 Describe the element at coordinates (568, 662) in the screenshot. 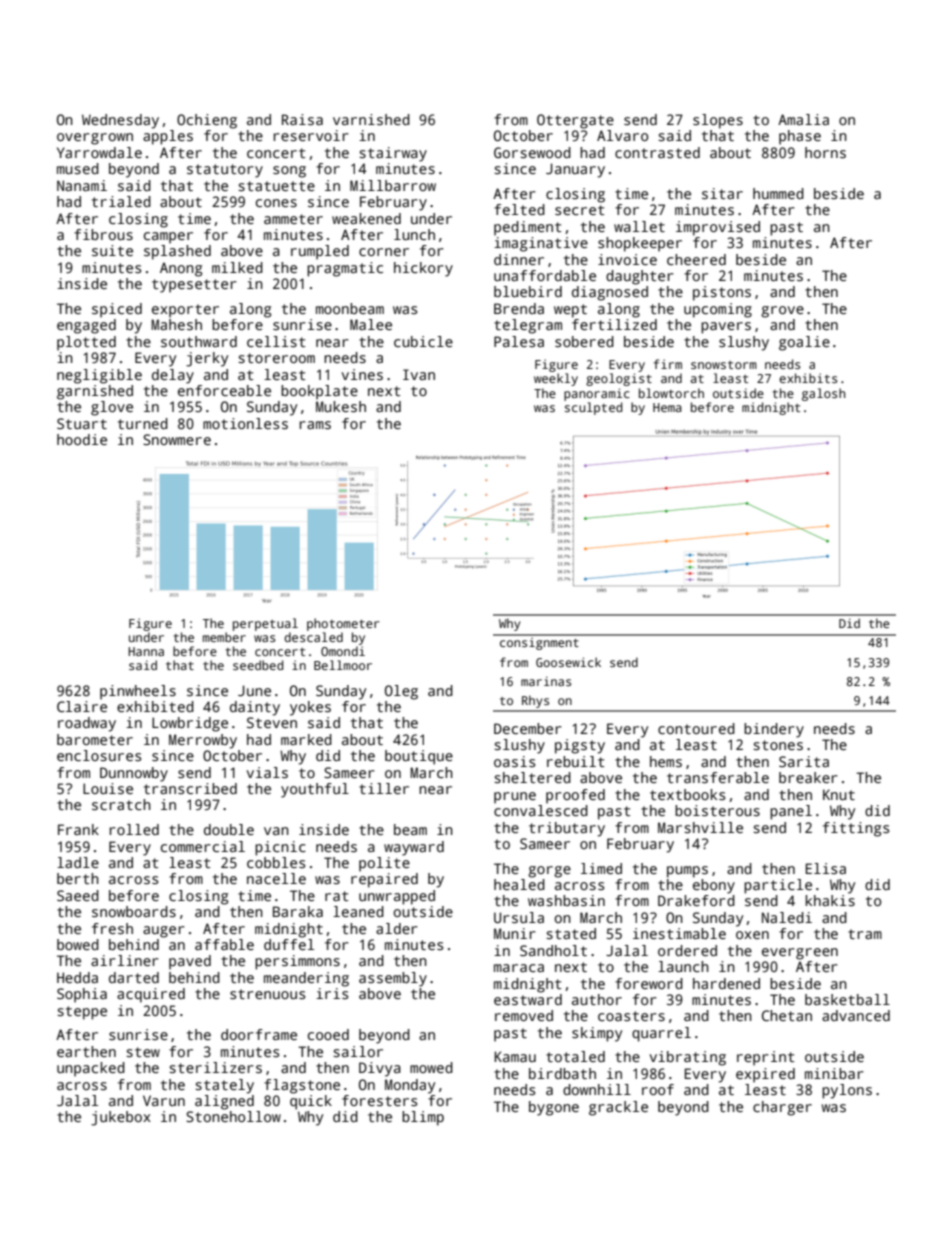

I see `Goosewick` at that location.
